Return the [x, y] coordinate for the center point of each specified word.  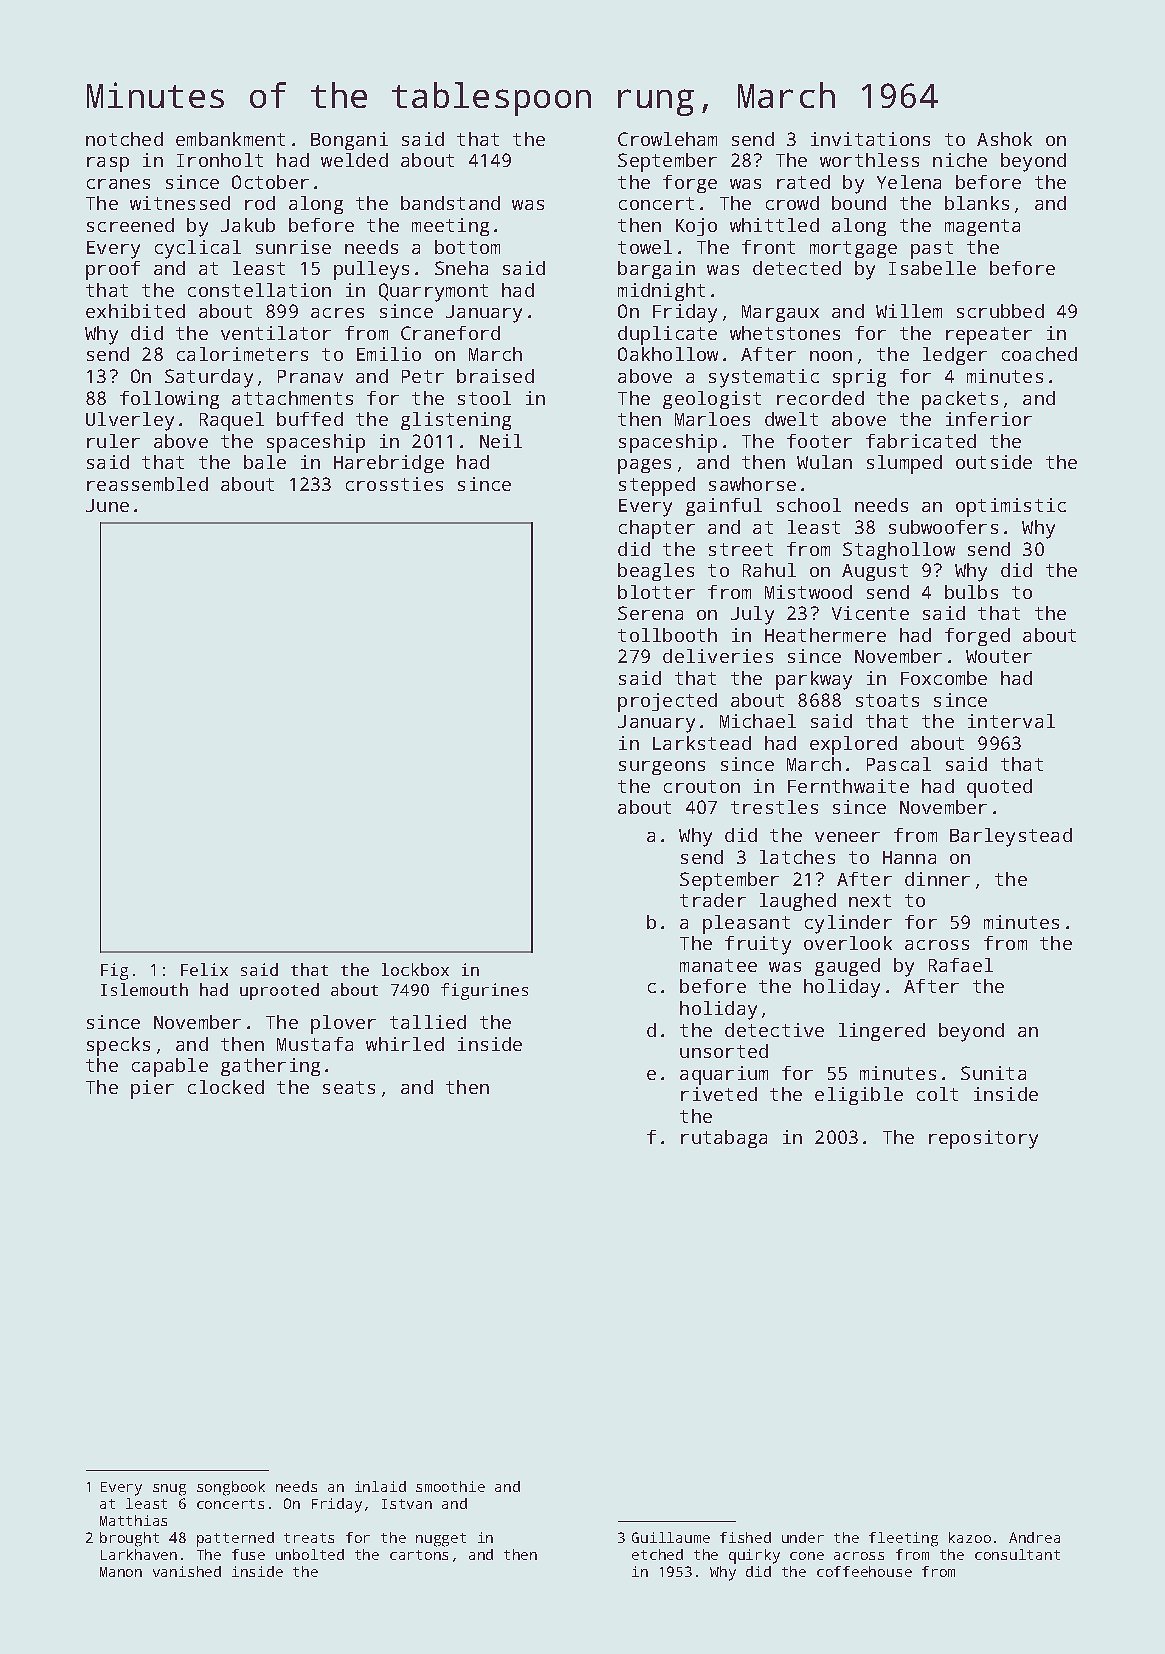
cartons [419, 1555]
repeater [989, 336]
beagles [656, 572]
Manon [121, 1572]
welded [354, 160]
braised [495, 376]
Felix [204, 969]
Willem [909, 311]
